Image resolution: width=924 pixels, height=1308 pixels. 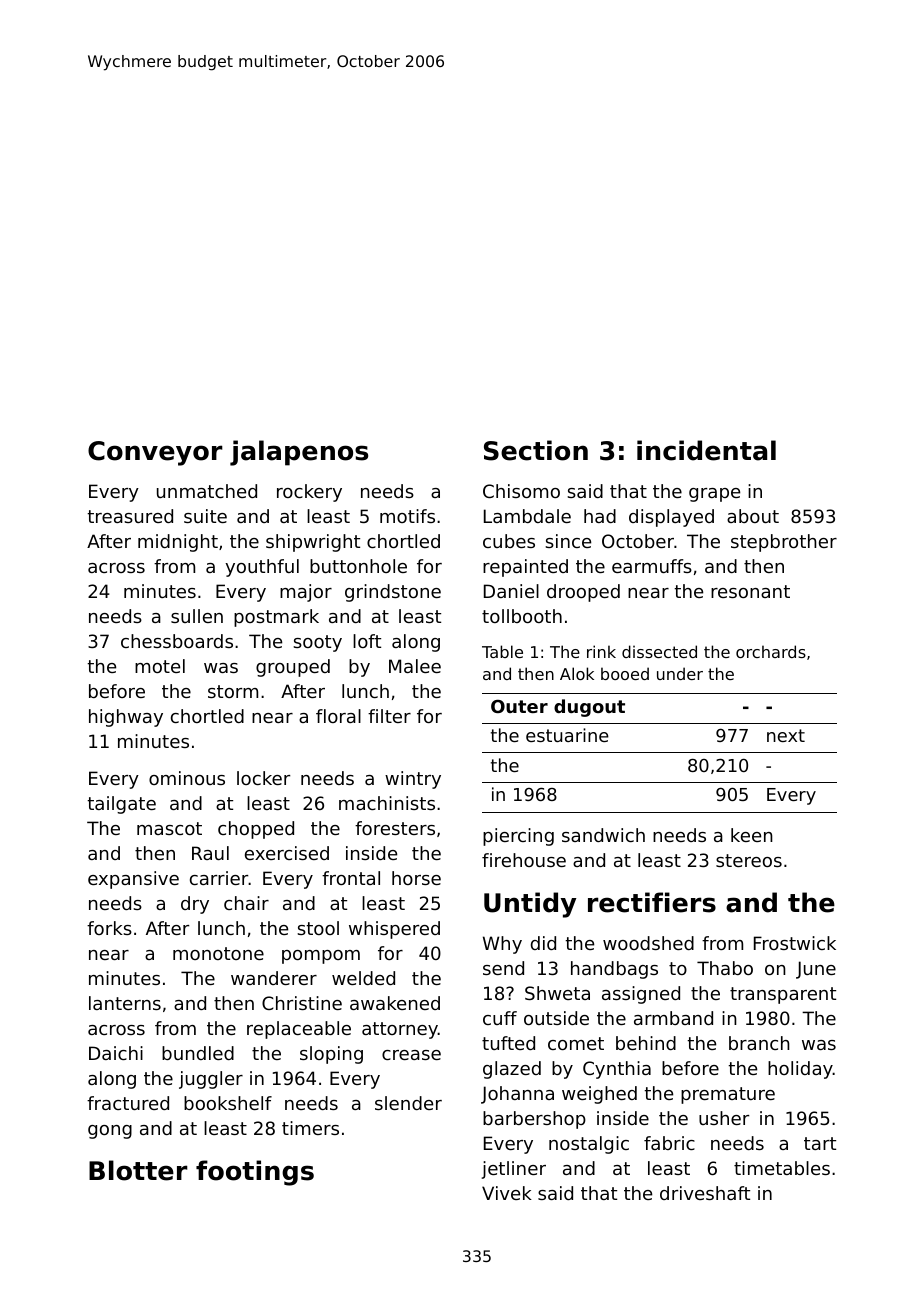 What do you see at coordinates (219, 878) in the document?
I see `carrier` at bounding box center [219, 878].
